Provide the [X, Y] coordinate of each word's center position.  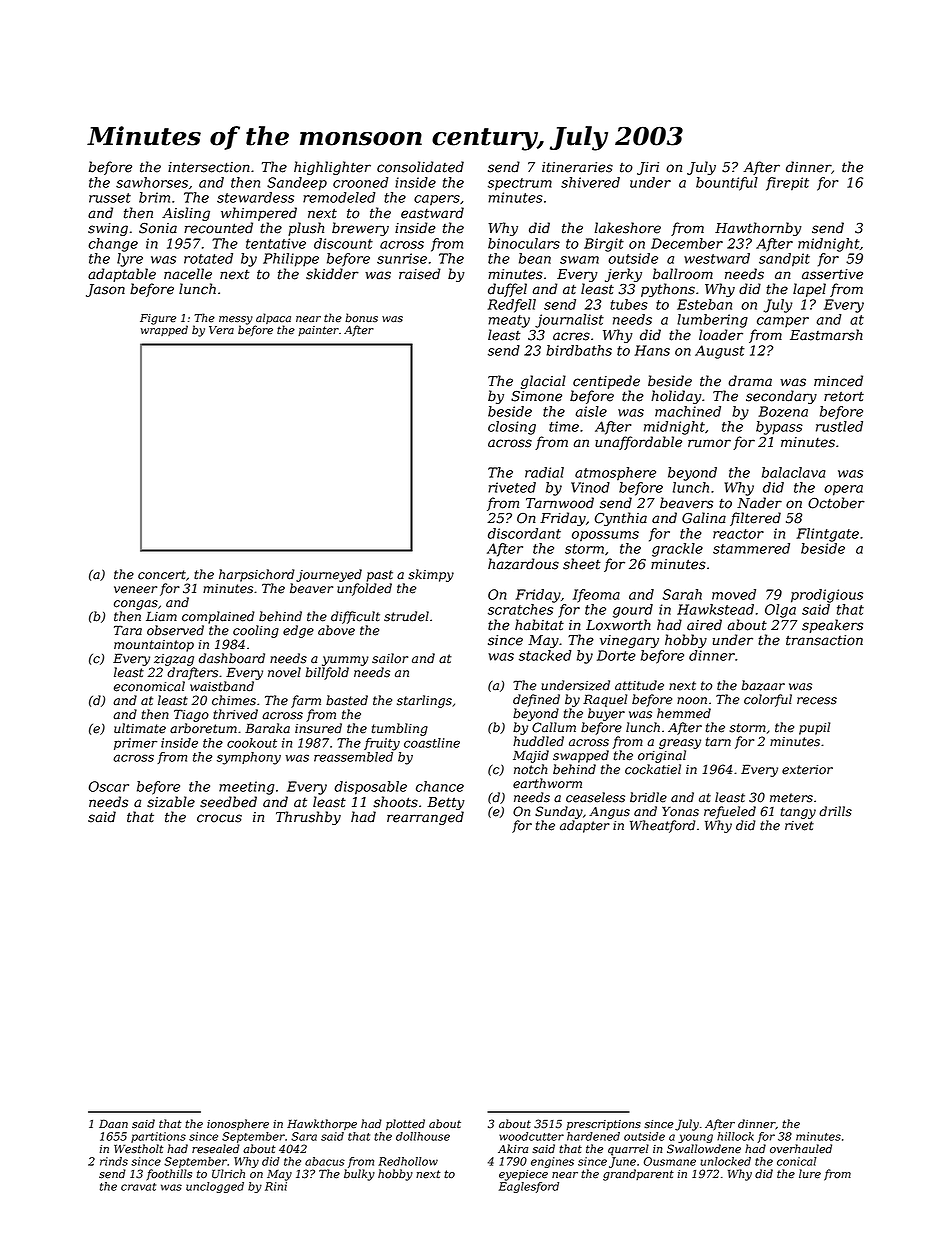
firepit [787, 184]
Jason [105, 290]
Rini [276, 1186]
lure [810, 1174]
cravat [138, 1187]
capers [437, 200]
